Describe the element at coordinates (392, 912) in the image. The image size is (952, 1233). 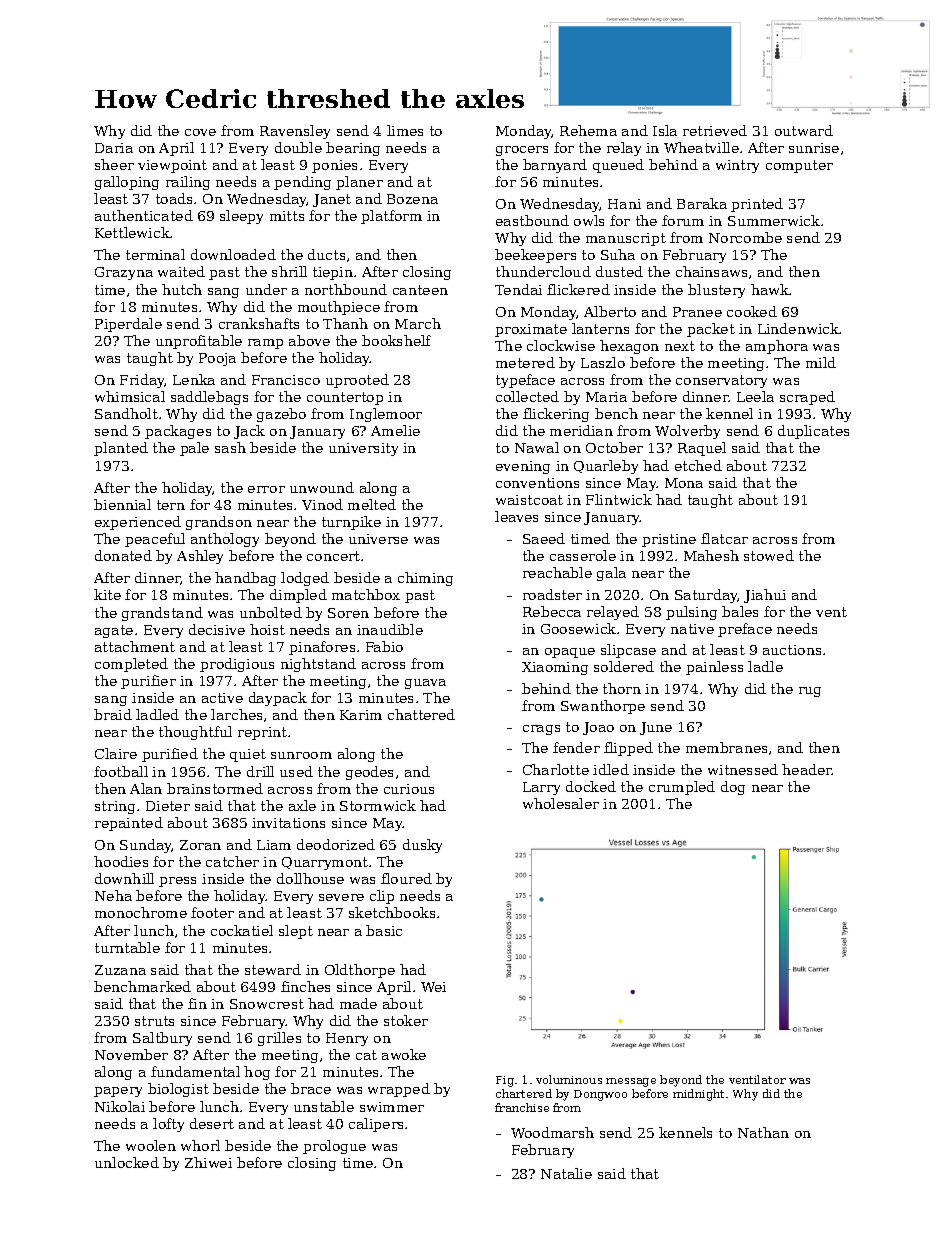
I see `sketchbooks` at that location.
